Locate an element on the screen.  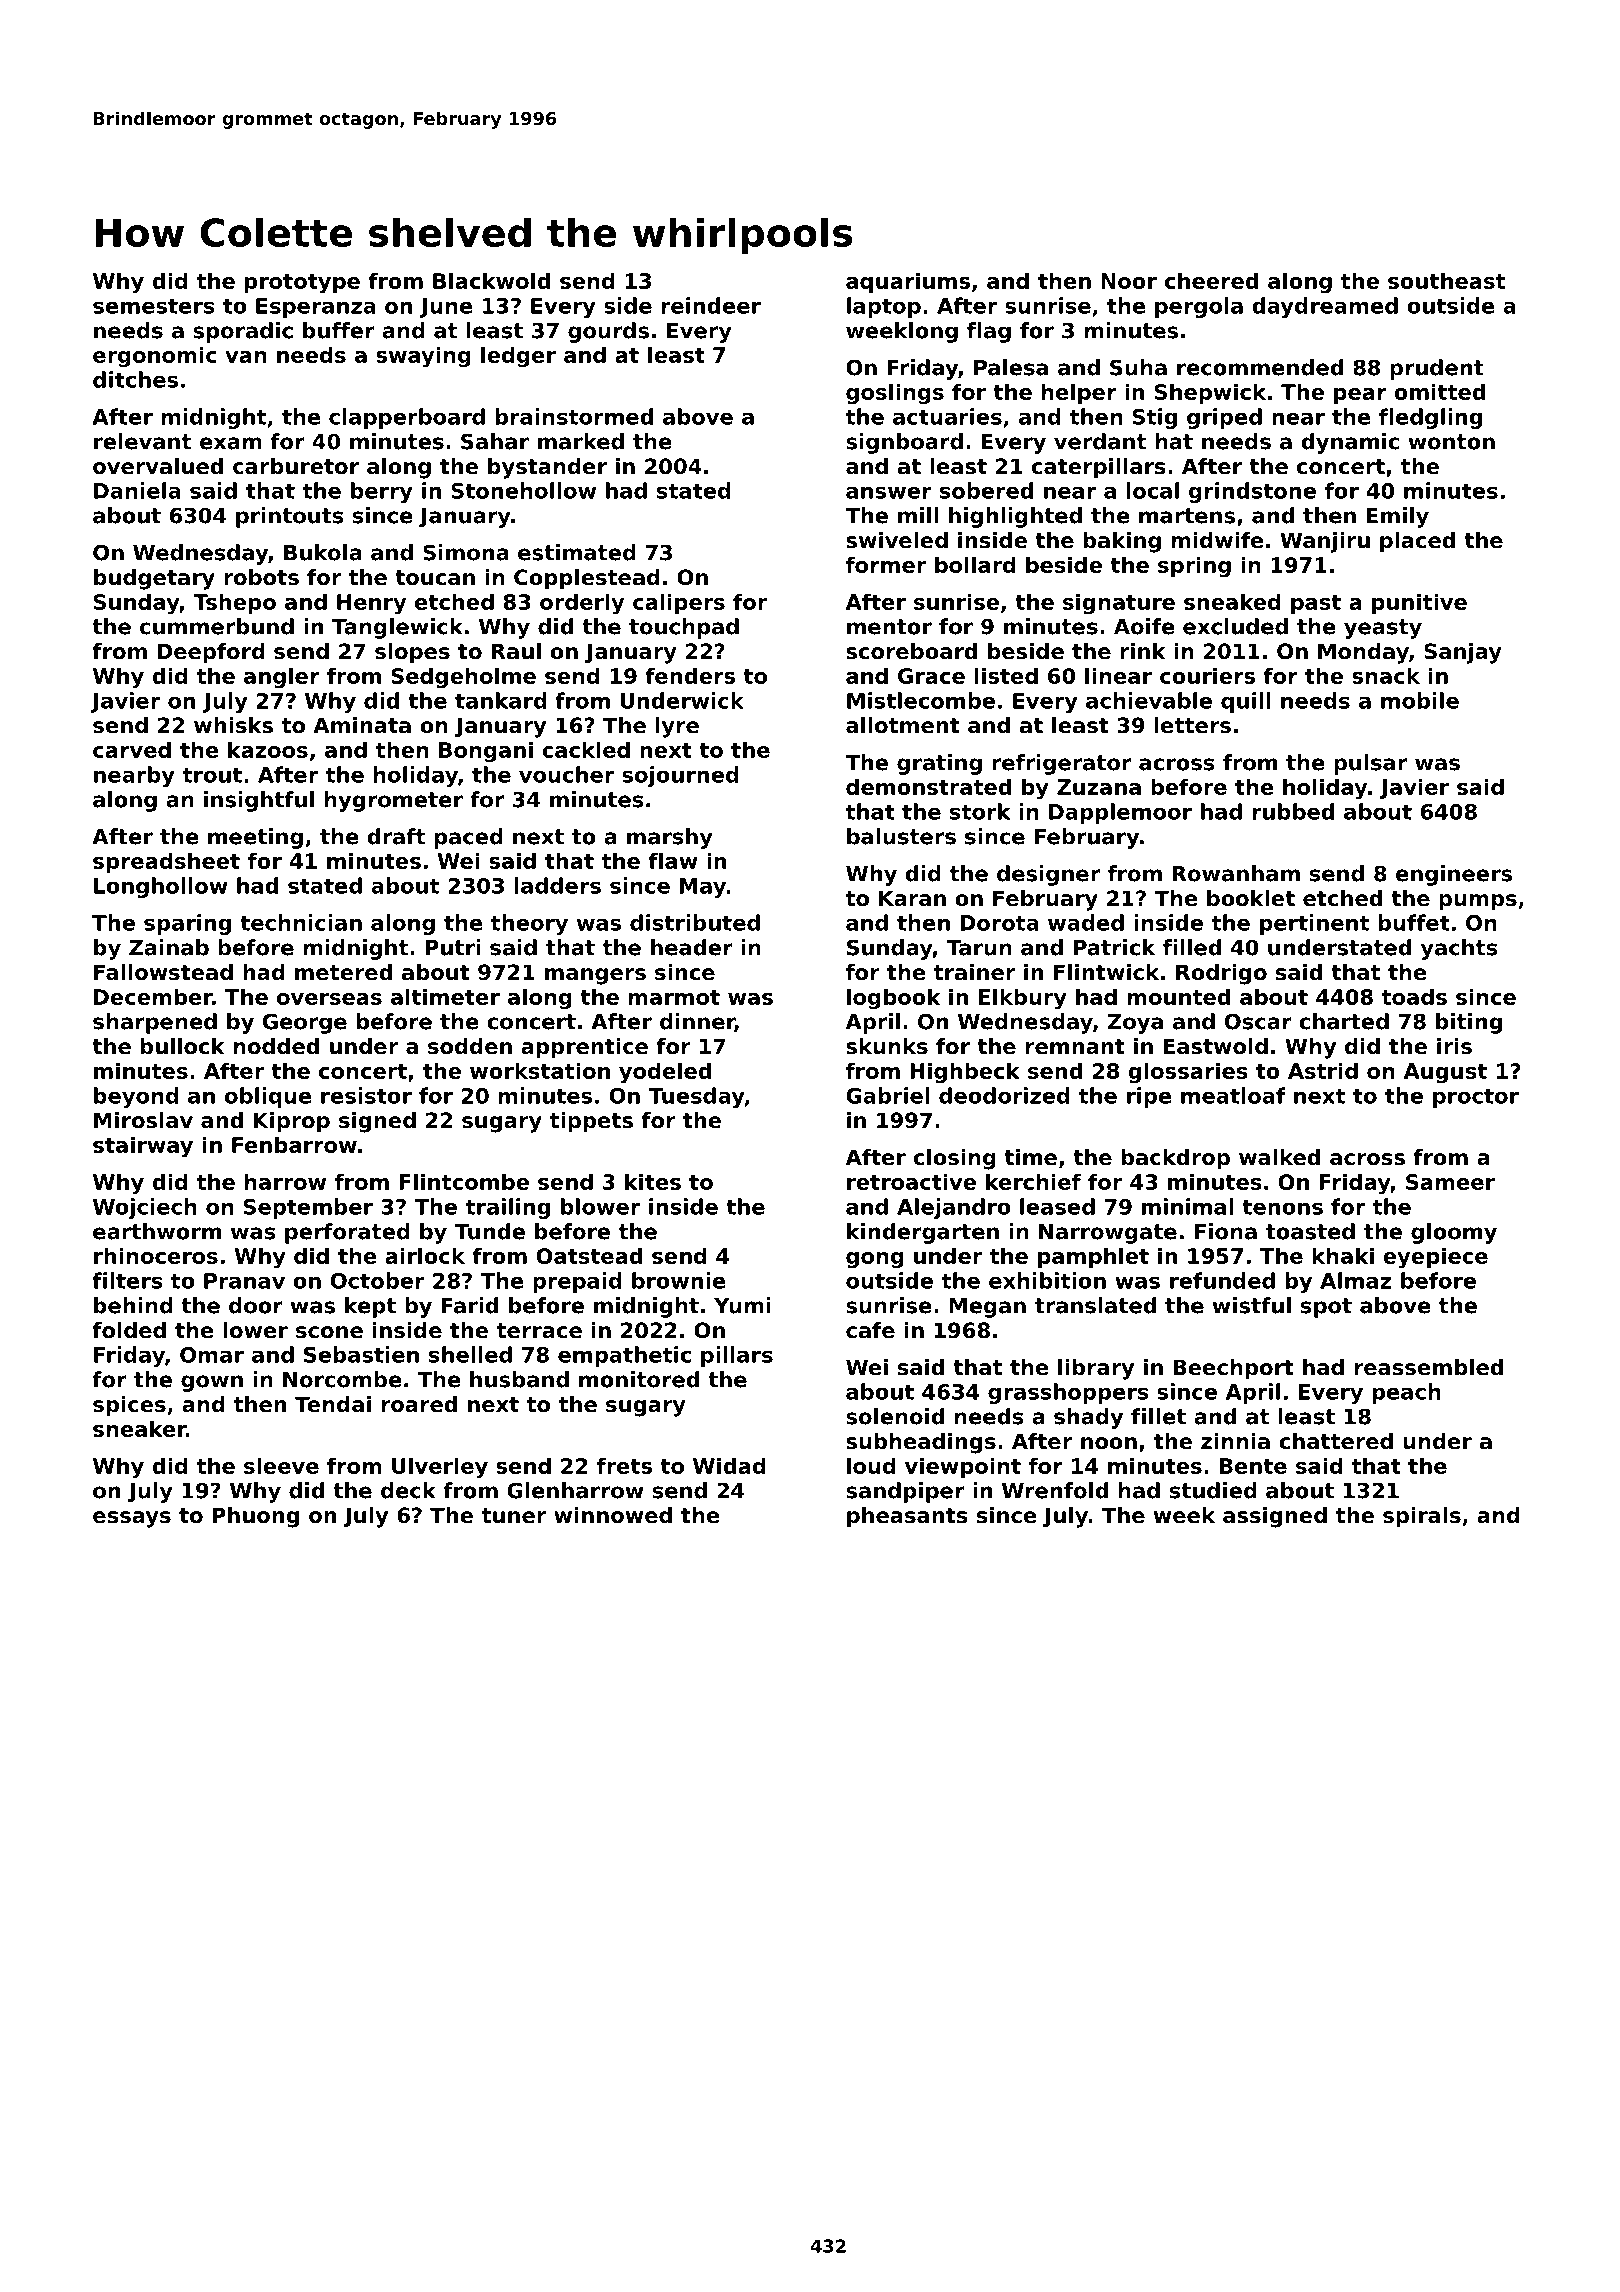
eyepiece is located at coordinates (1435, 1258).
